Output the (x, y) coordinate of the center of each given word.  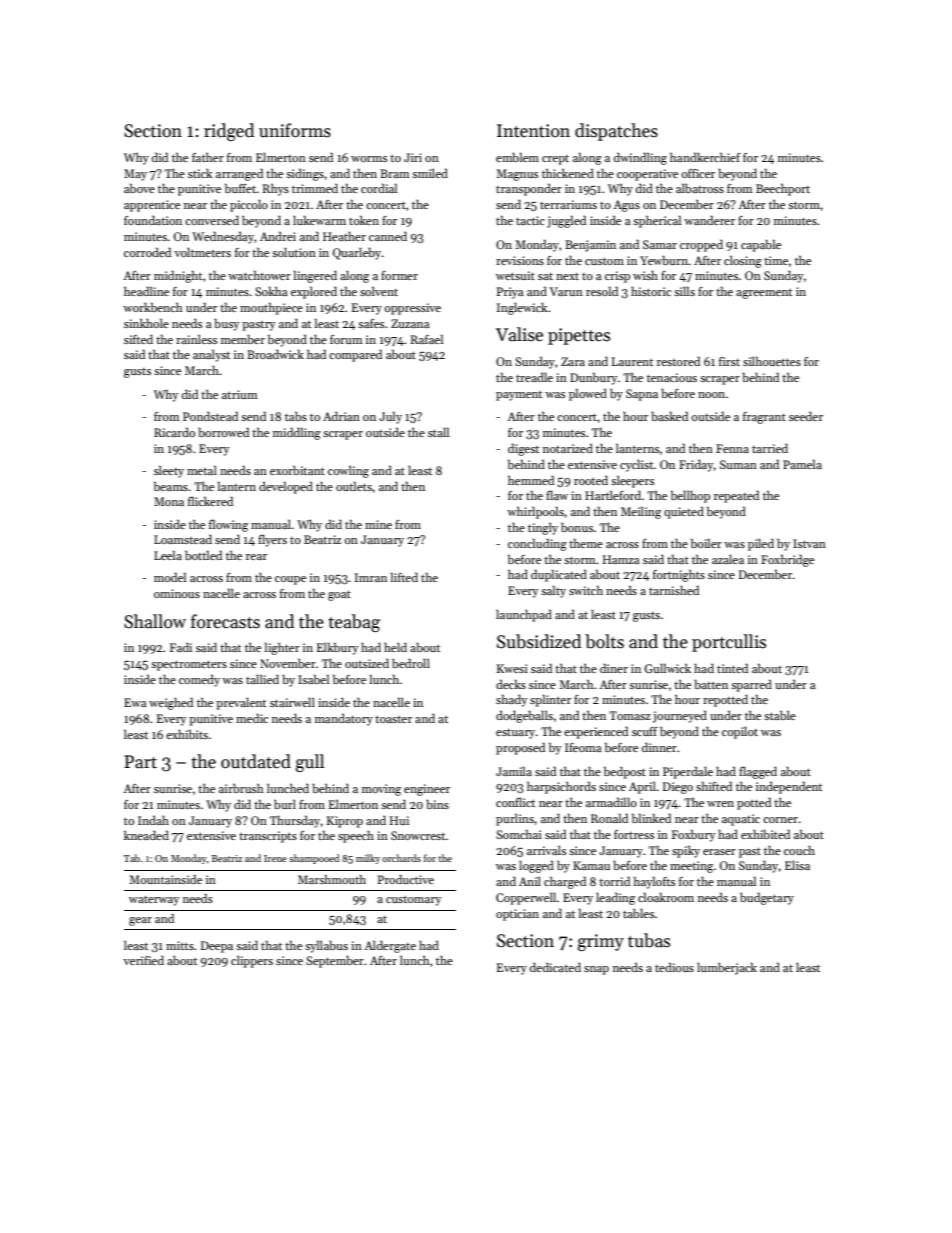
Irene (275, 858)
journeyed (680, 716)
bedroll (411, 663)
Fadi (181, 647)
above (139, 188)
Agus (626, 206)
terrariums (568, 204)
